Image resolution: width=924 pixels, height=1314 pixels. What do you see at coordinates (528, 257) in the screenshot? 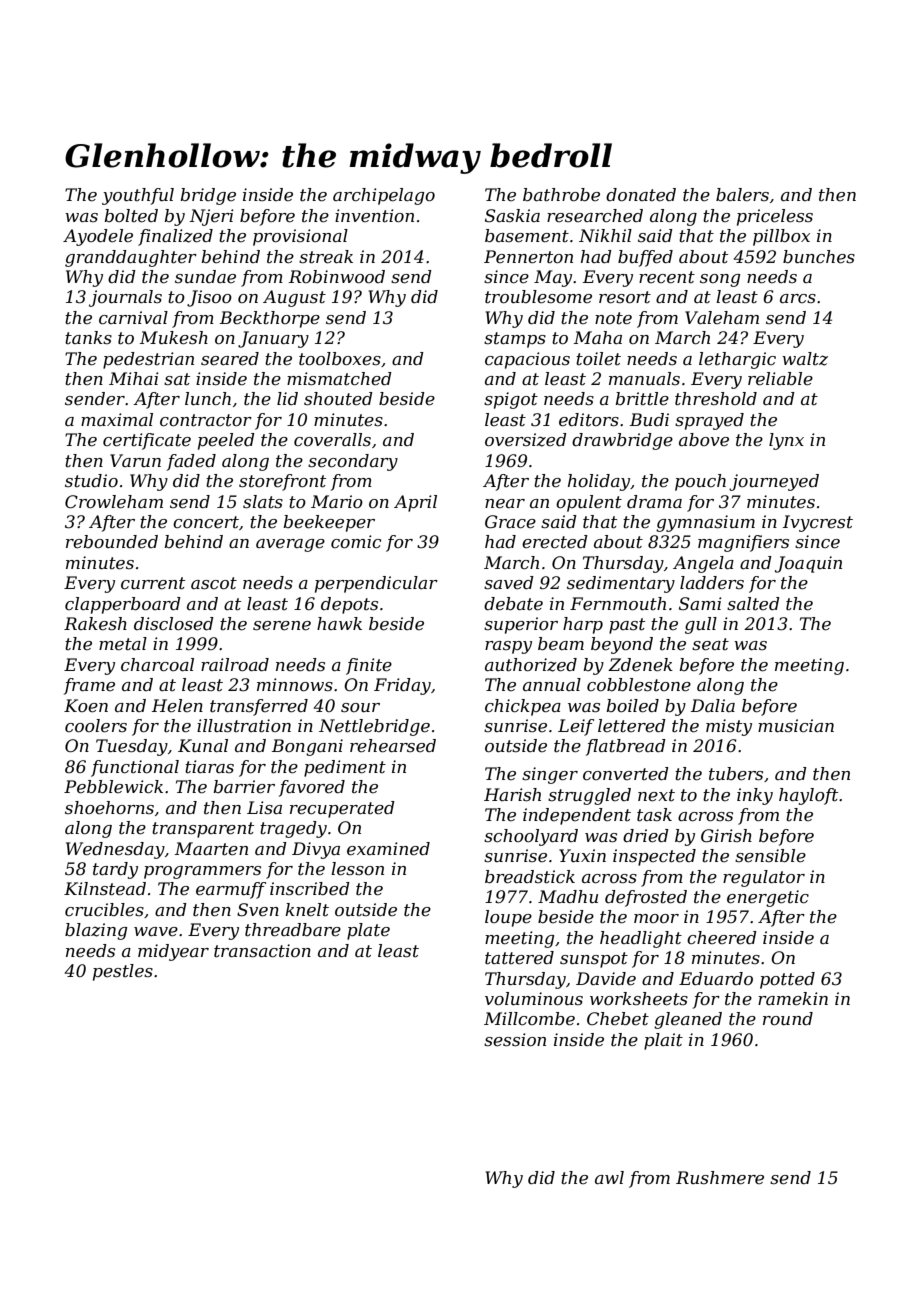
I see `Pennerton` at bounding box center [528, 257].
